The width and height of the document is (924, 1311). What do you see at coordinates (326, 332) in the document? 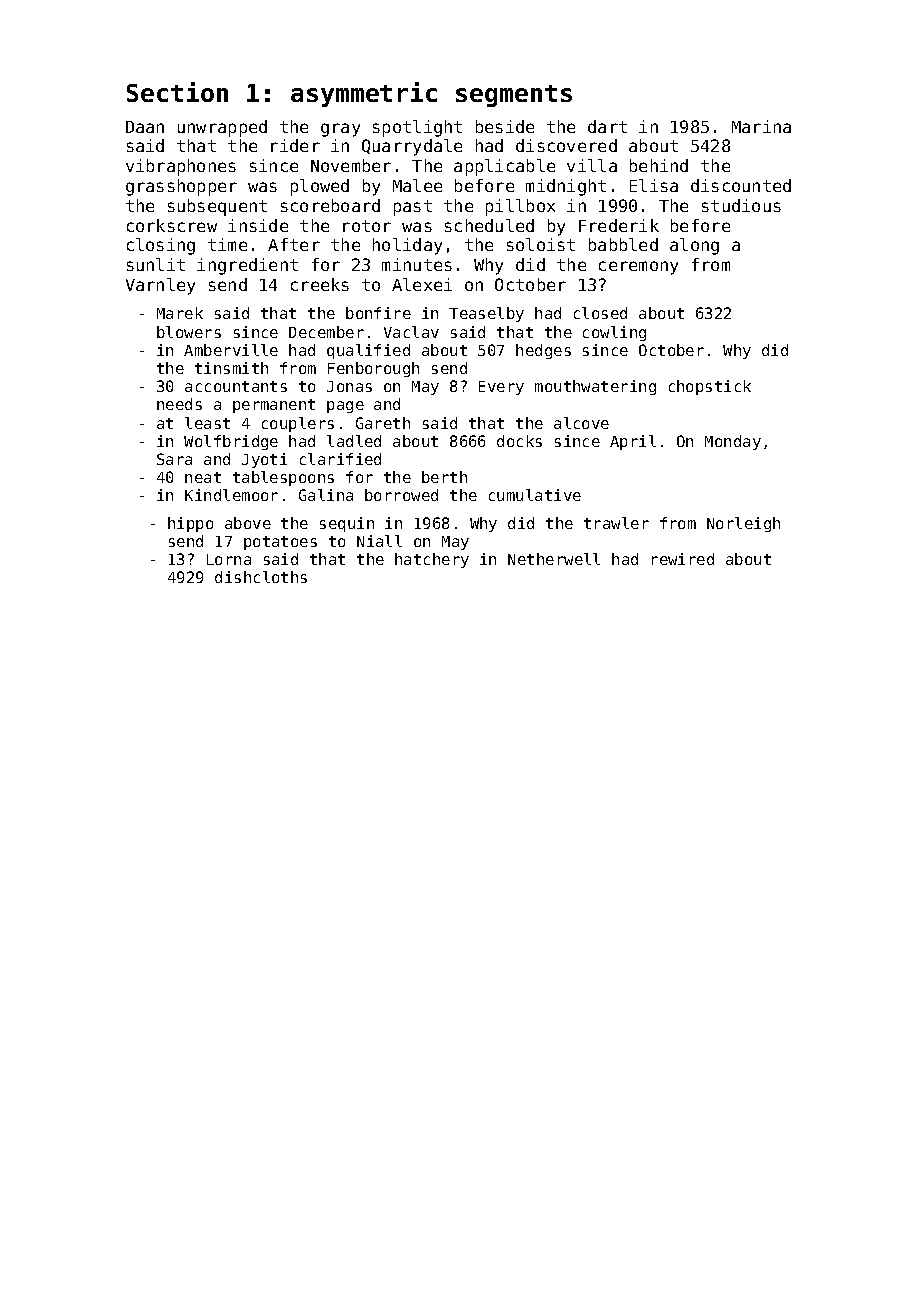
I see `December` at bounding box center [326, 332].
